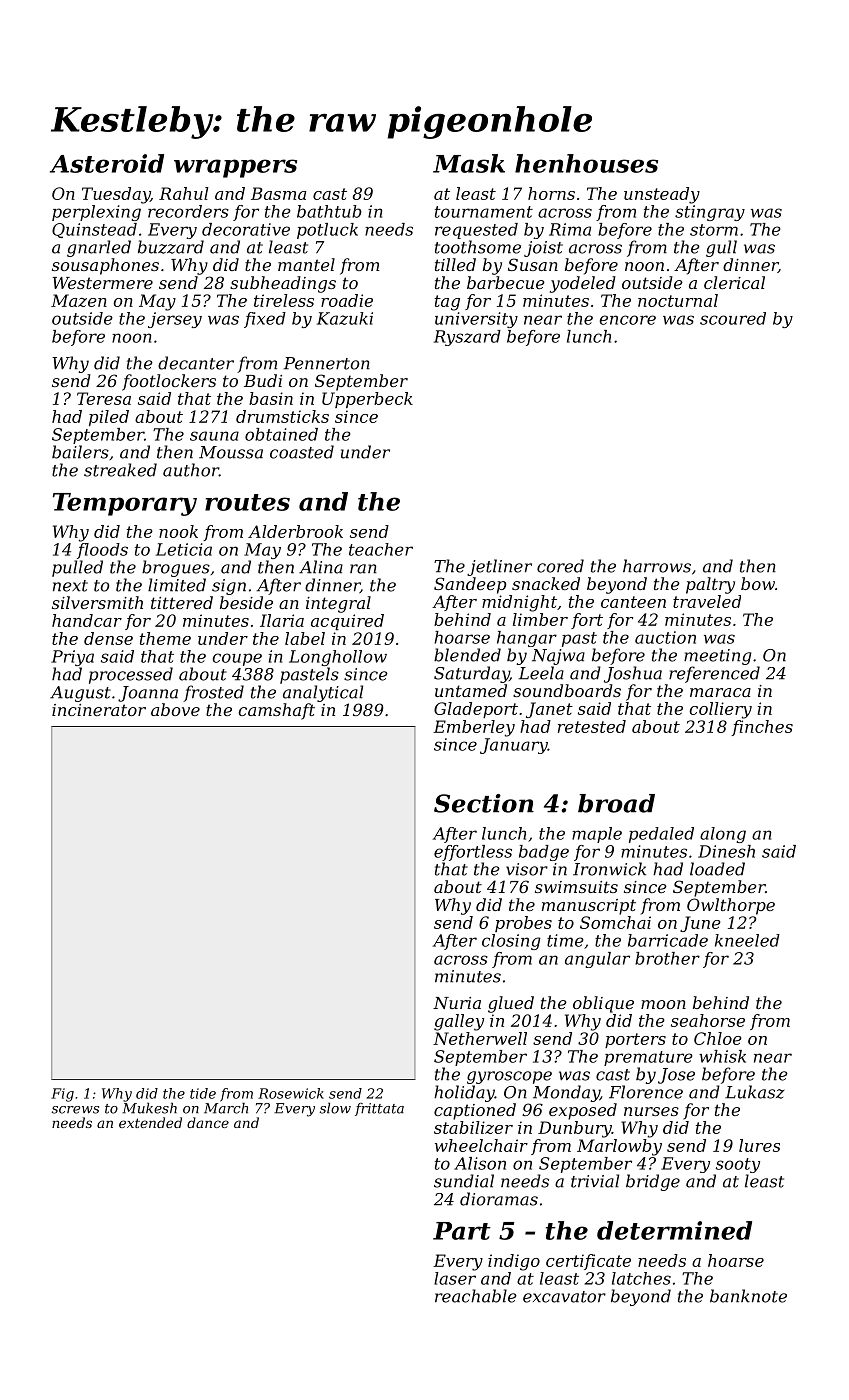 The width and height of the screenshot is (849, 1400). Describe the element at coordinates (379, 1109) in the screenshot. I see `frittata` at that location.
